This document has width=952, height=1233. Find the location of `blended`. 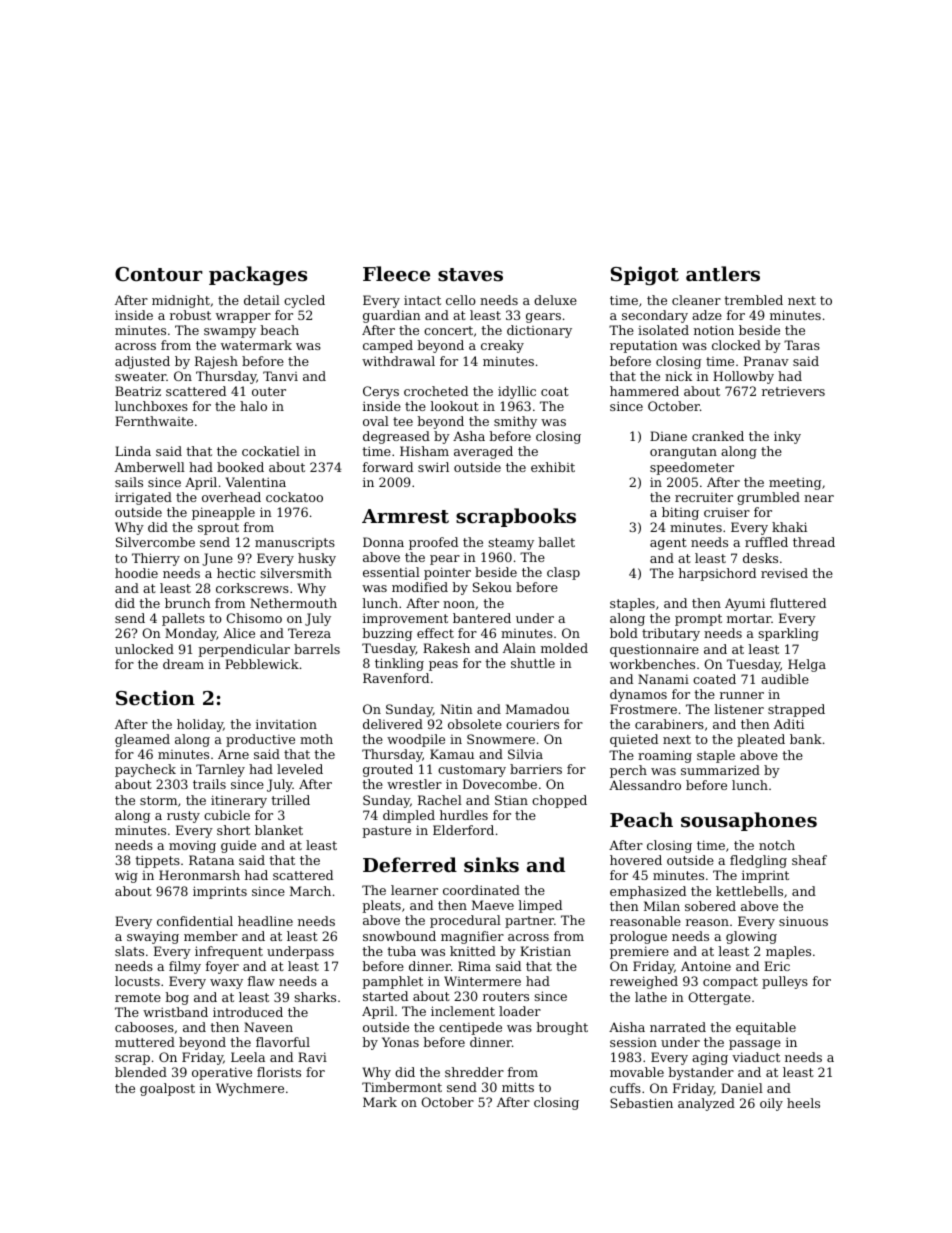

blended is located at coordinates (141, 1072).
